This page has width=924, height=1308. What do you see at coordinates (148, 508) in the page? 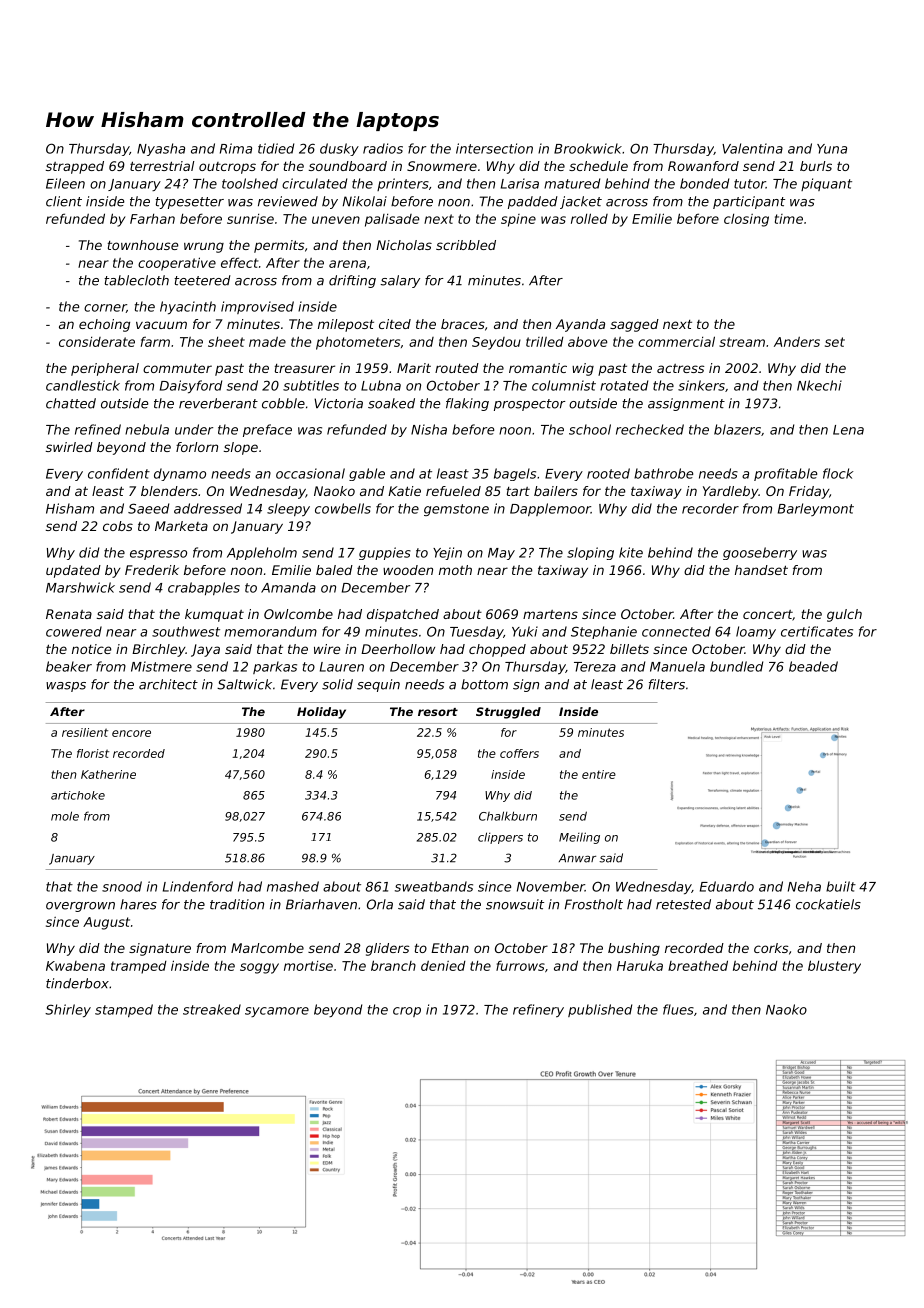
I see `Saeed` at bounding box center [148, 508].
